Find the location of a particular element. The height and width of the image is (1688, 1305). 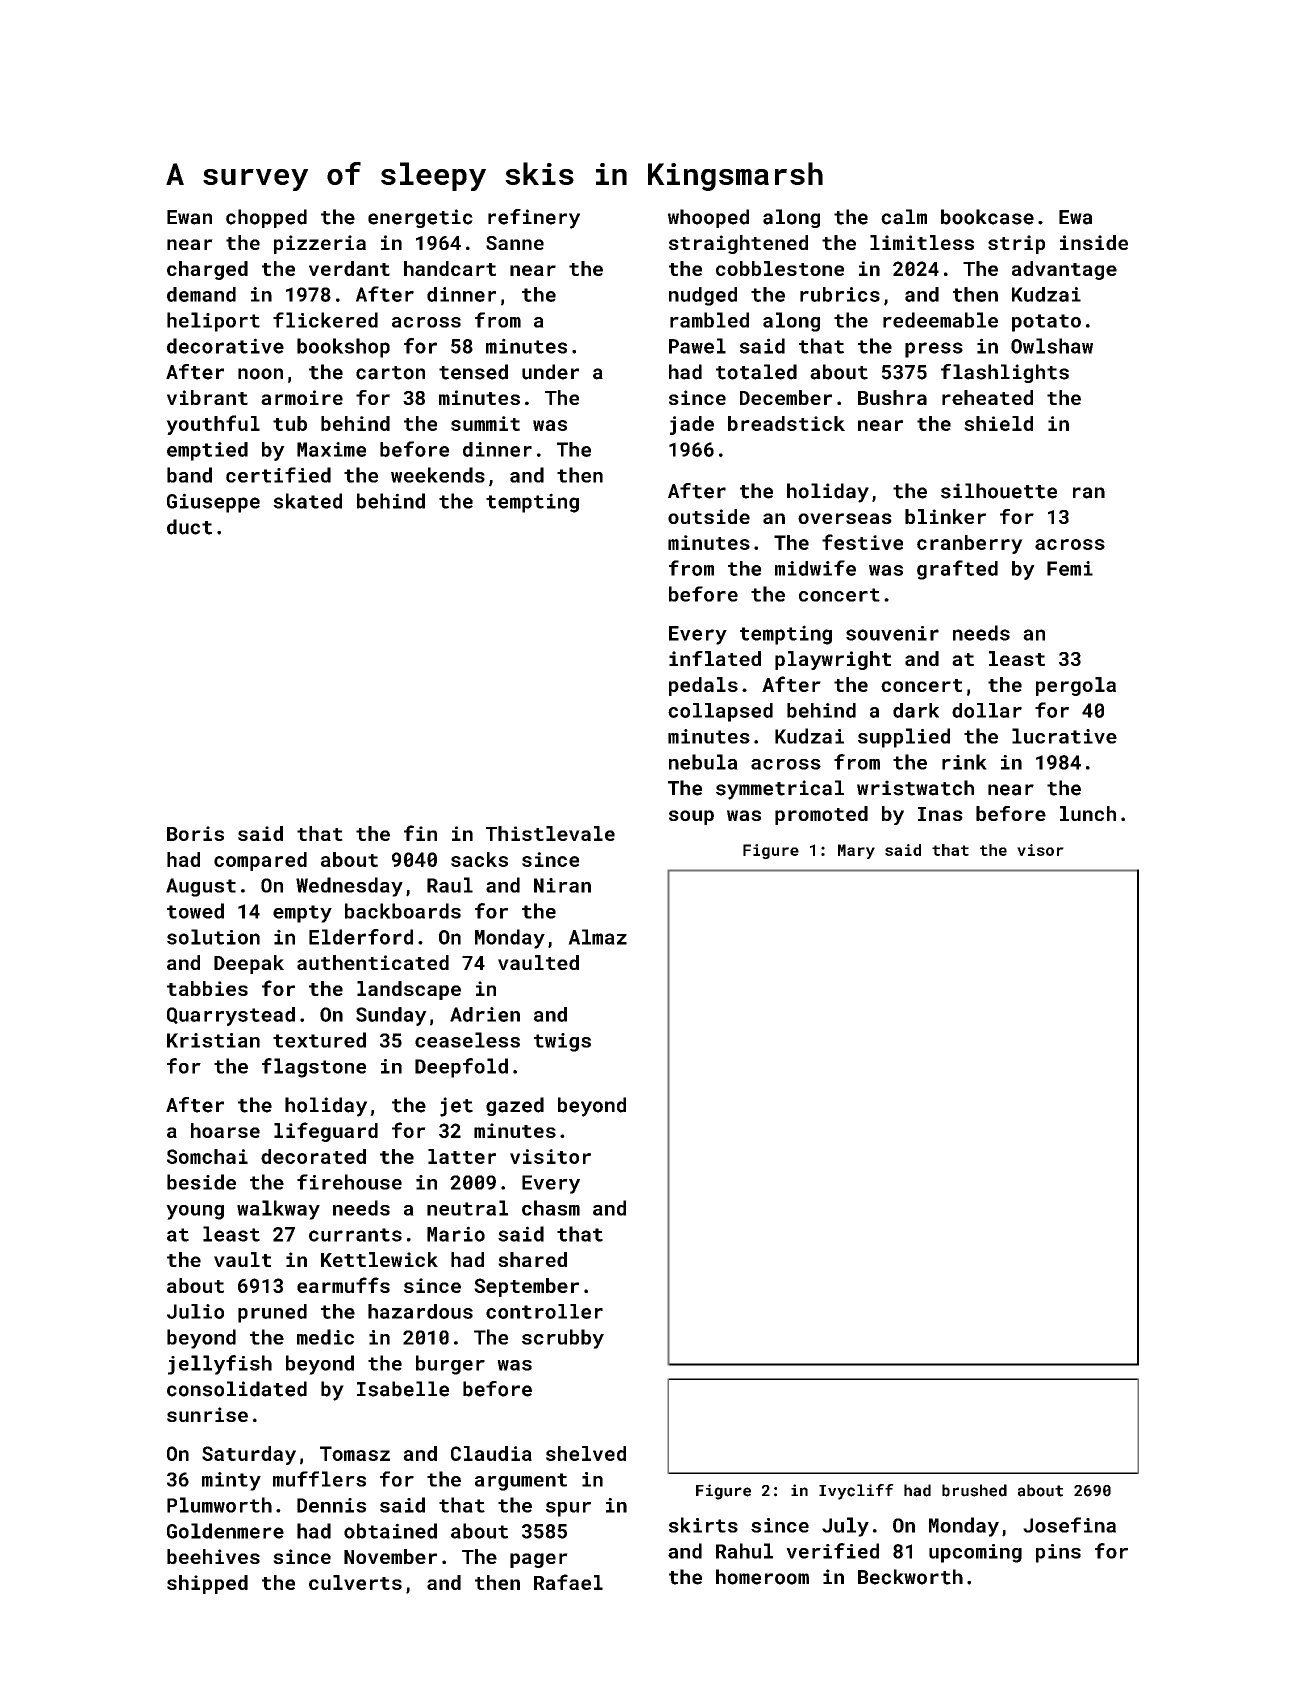

culverts is located at coordinates (355, 1582).
